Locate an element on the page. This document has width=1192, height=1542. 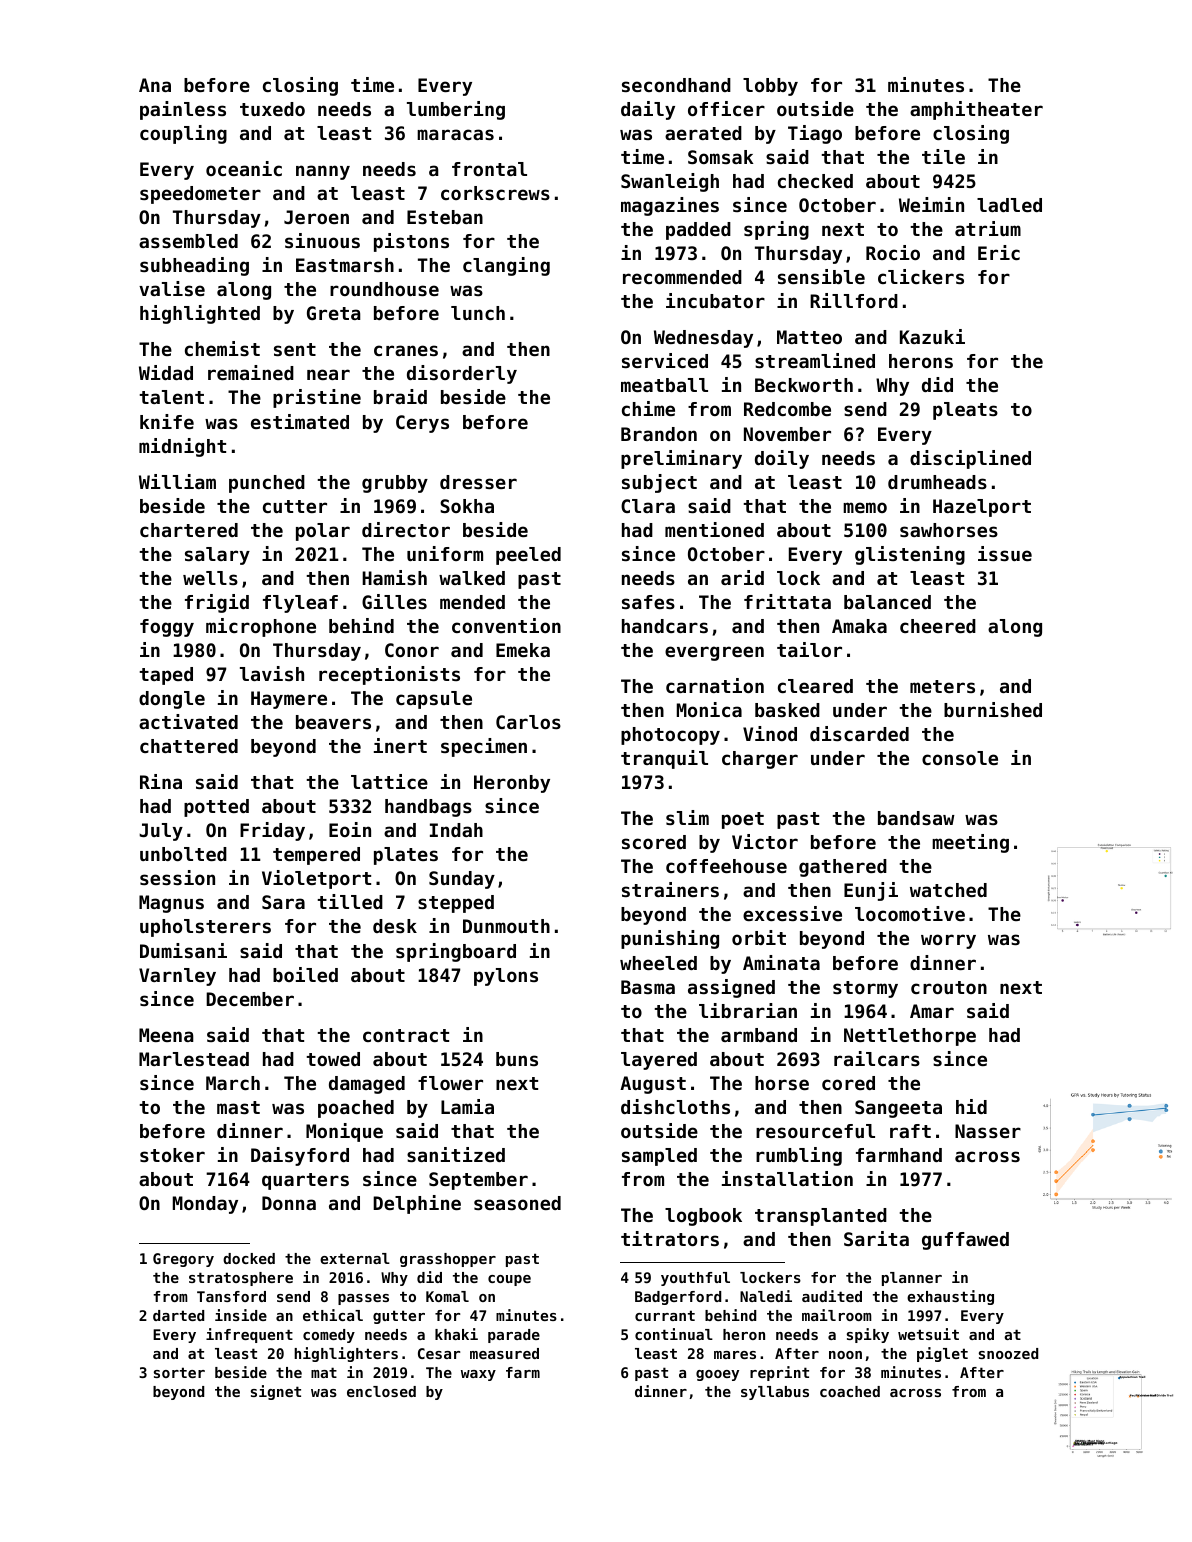
pleats is located at coordinates (965, 411).
